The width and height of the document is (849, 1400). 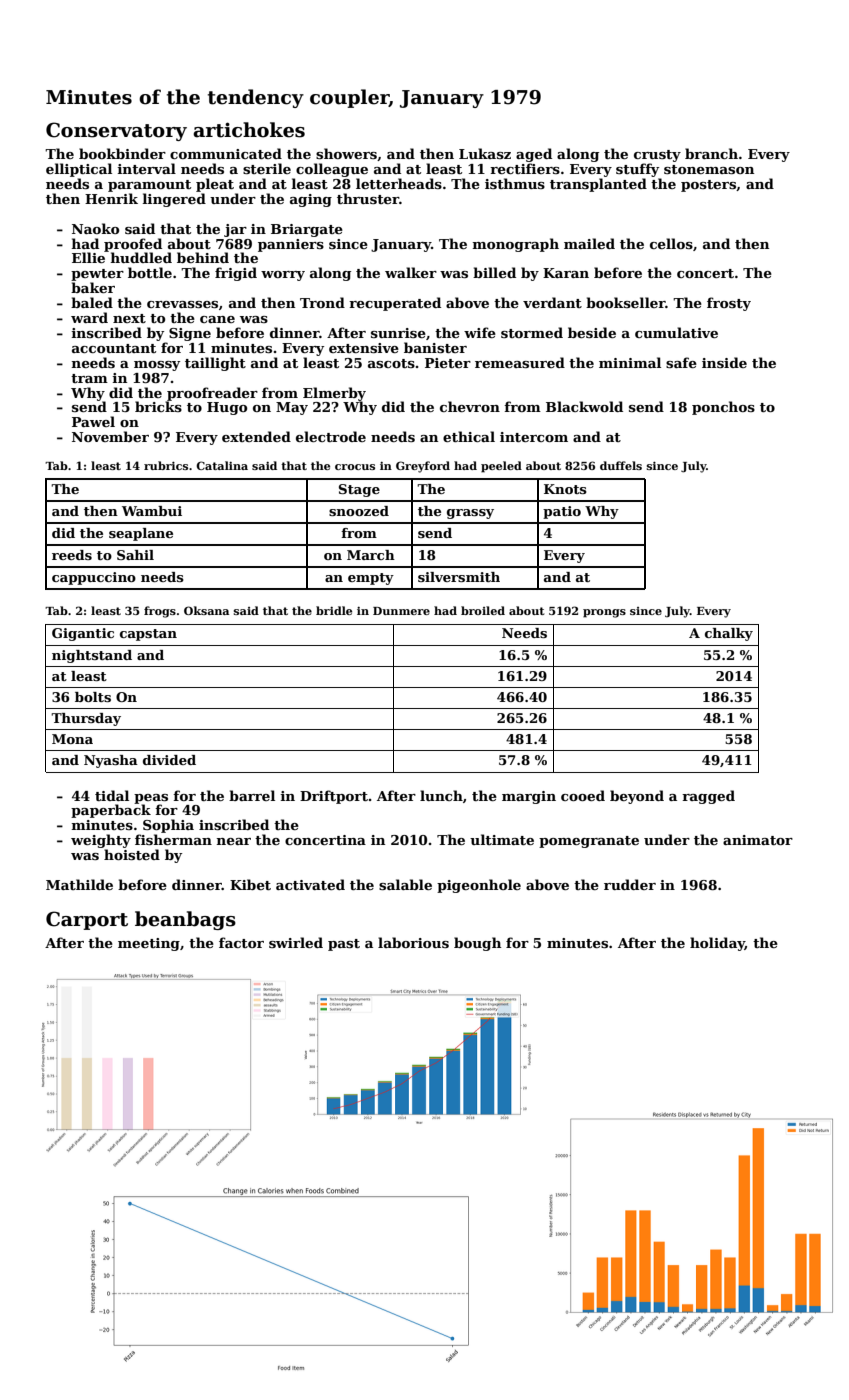 What do you see at coordinates (711, 153) in the document?
I see `branch` at bounding box center [711, 153].
